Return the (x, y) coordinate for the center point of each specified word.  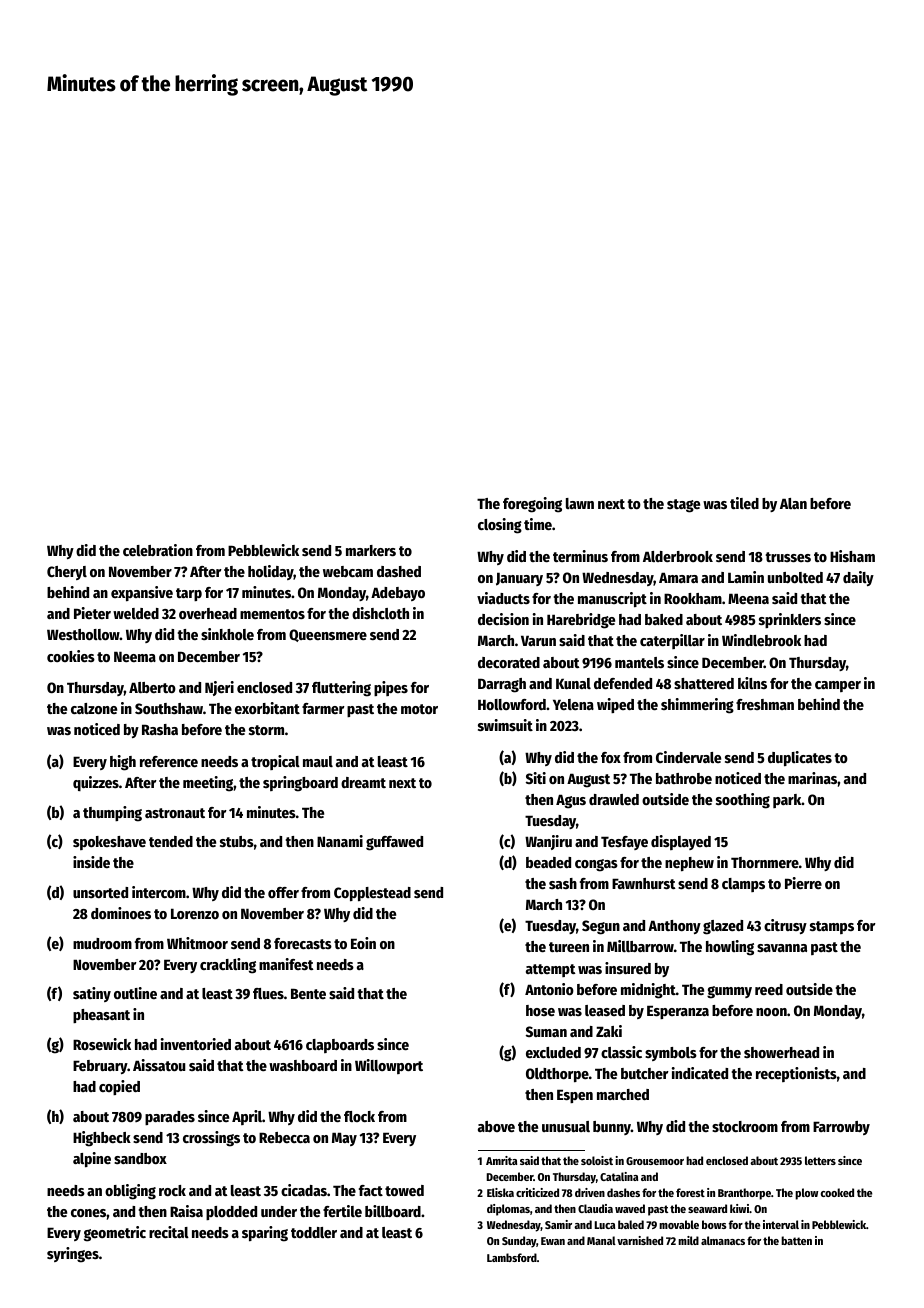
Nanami (340, 841)
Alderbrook (678, 556)
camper (838, 686)
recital (169, 1232)
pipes (391, 688)
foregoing (532, 505)
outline (135, 993)
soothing (743, 801)
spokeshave (109, 843)
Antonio (549, 989)
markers (371, 550)
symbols (671, 1054)
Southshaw (169, 708)
